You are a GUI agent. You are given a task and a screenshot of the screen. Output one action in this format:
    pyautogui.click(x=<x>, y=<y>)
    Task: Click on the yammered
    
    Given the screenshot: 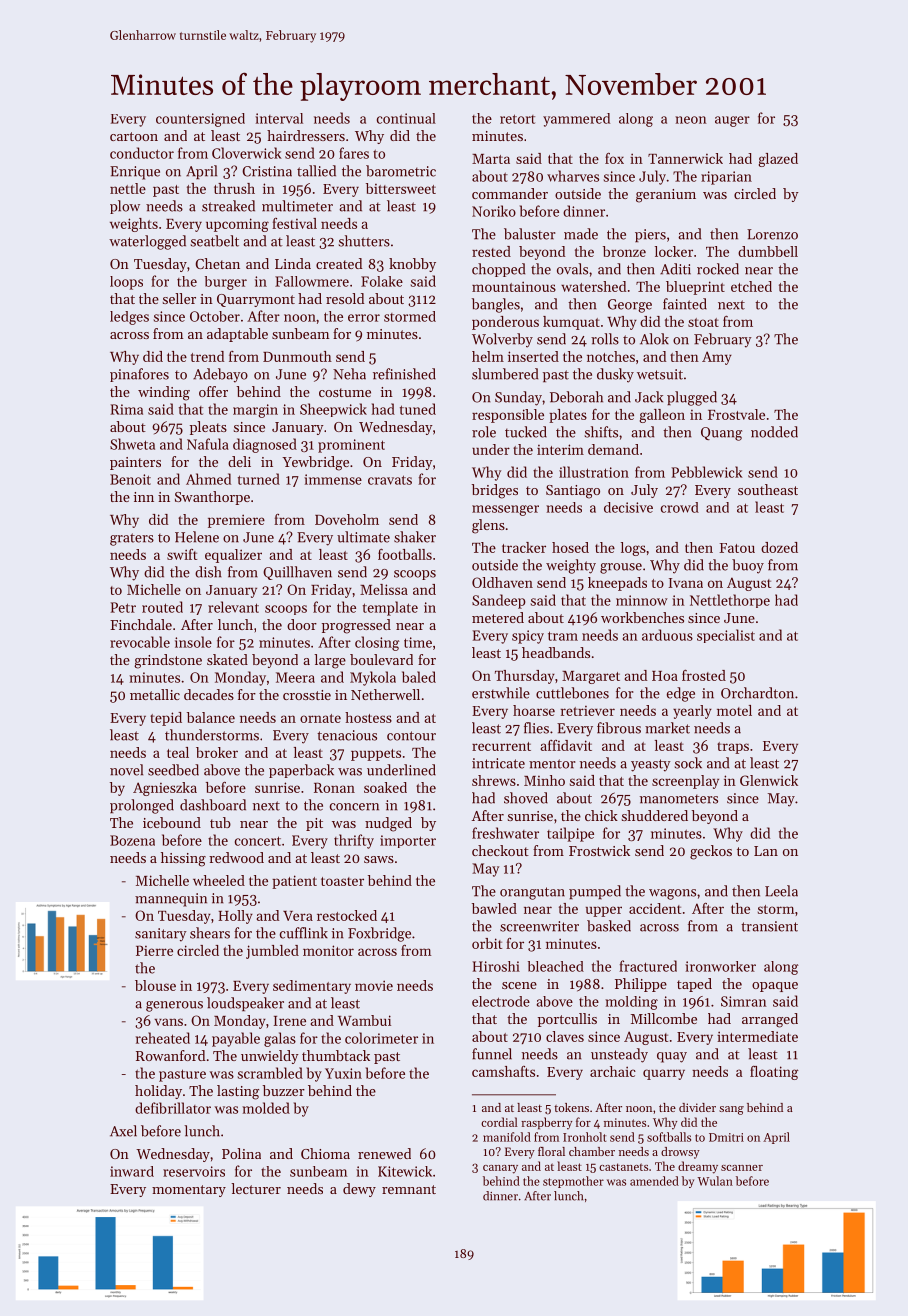 What is the action you would take?
    pyautogui.click(x=576, y=120)
